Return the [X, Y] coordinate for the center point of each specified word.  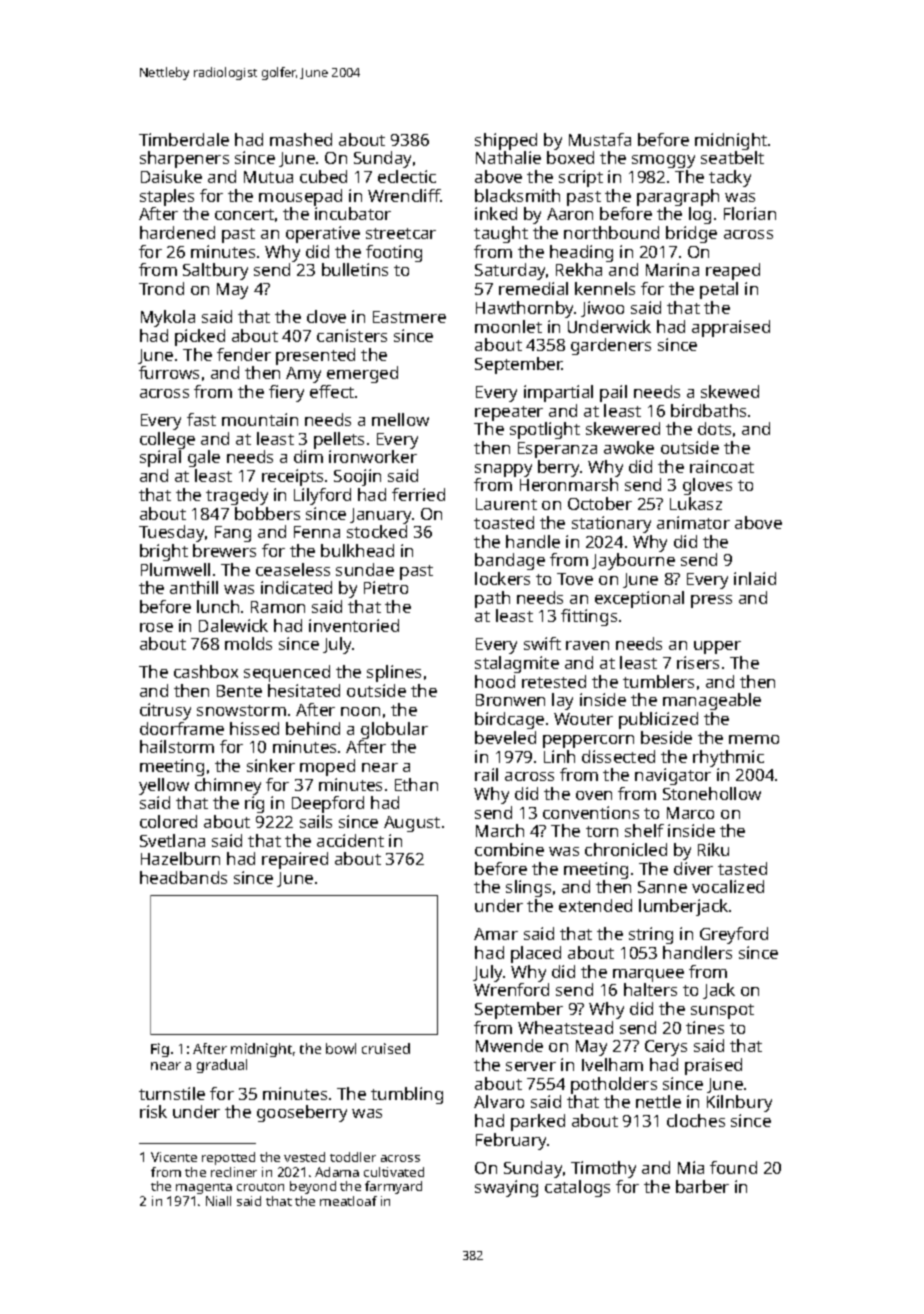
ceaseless [293, 569]
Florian [750, 213]
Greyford [734, 935]
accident [350, 840]
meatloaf [348, 1201]
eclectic [407, 176]
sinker [271, 765]
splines [394, 673]
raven [587, 645]
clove [326, 316]
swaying [506, 1188]
